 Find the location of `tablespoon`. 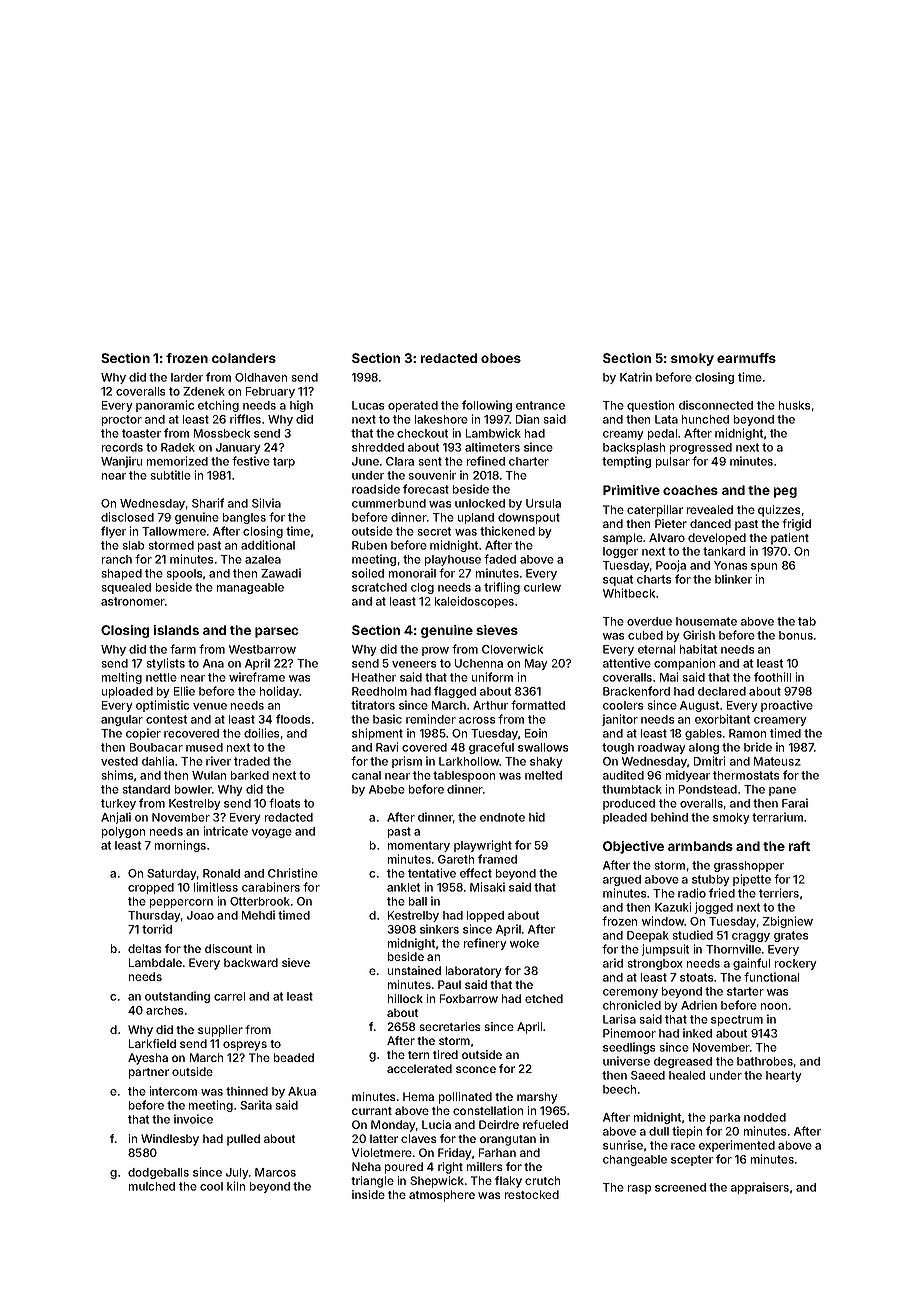

tablespoon is located at coordinates (464, 776).
